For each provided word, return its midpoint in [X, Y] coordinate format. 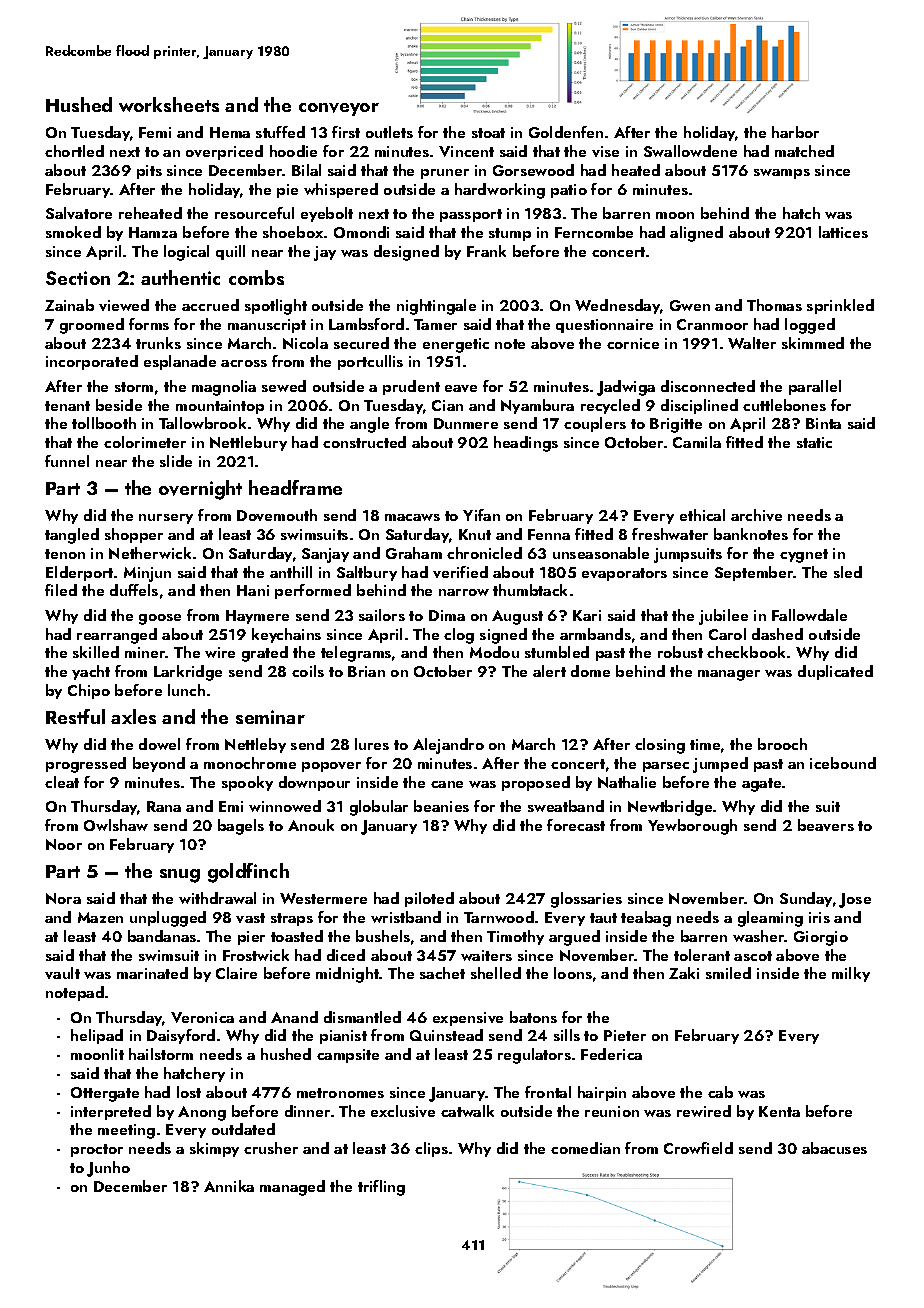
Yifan [481, 515]
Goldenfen [566, 132]
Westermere [323, 898]
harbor [795, 132]
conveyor [339, 109]
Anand [294, 1017]
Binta [823, 423]
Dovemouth [277, 515]
